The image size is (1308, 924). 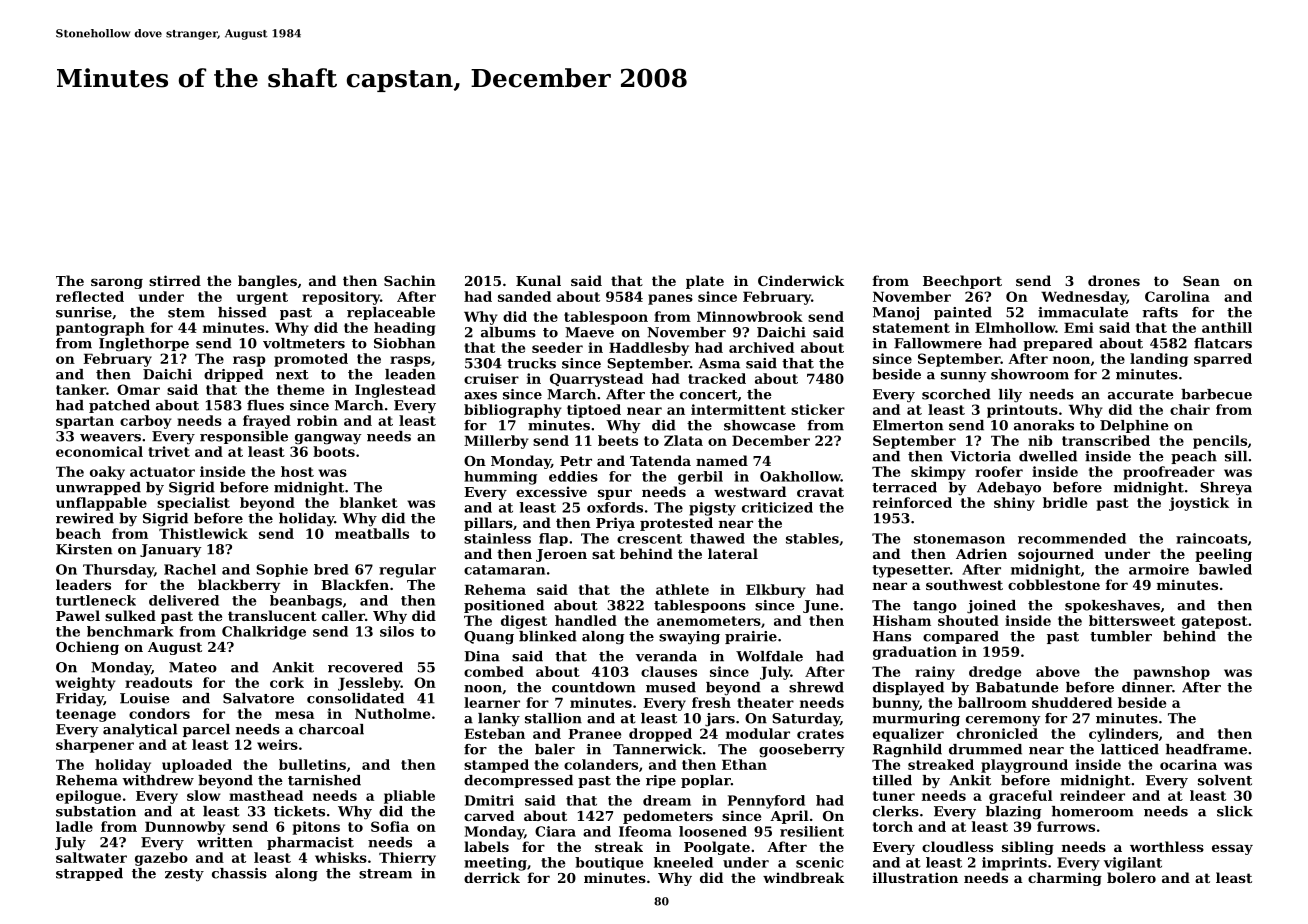 I want to click on stirred, so click(x=175, y=280).
